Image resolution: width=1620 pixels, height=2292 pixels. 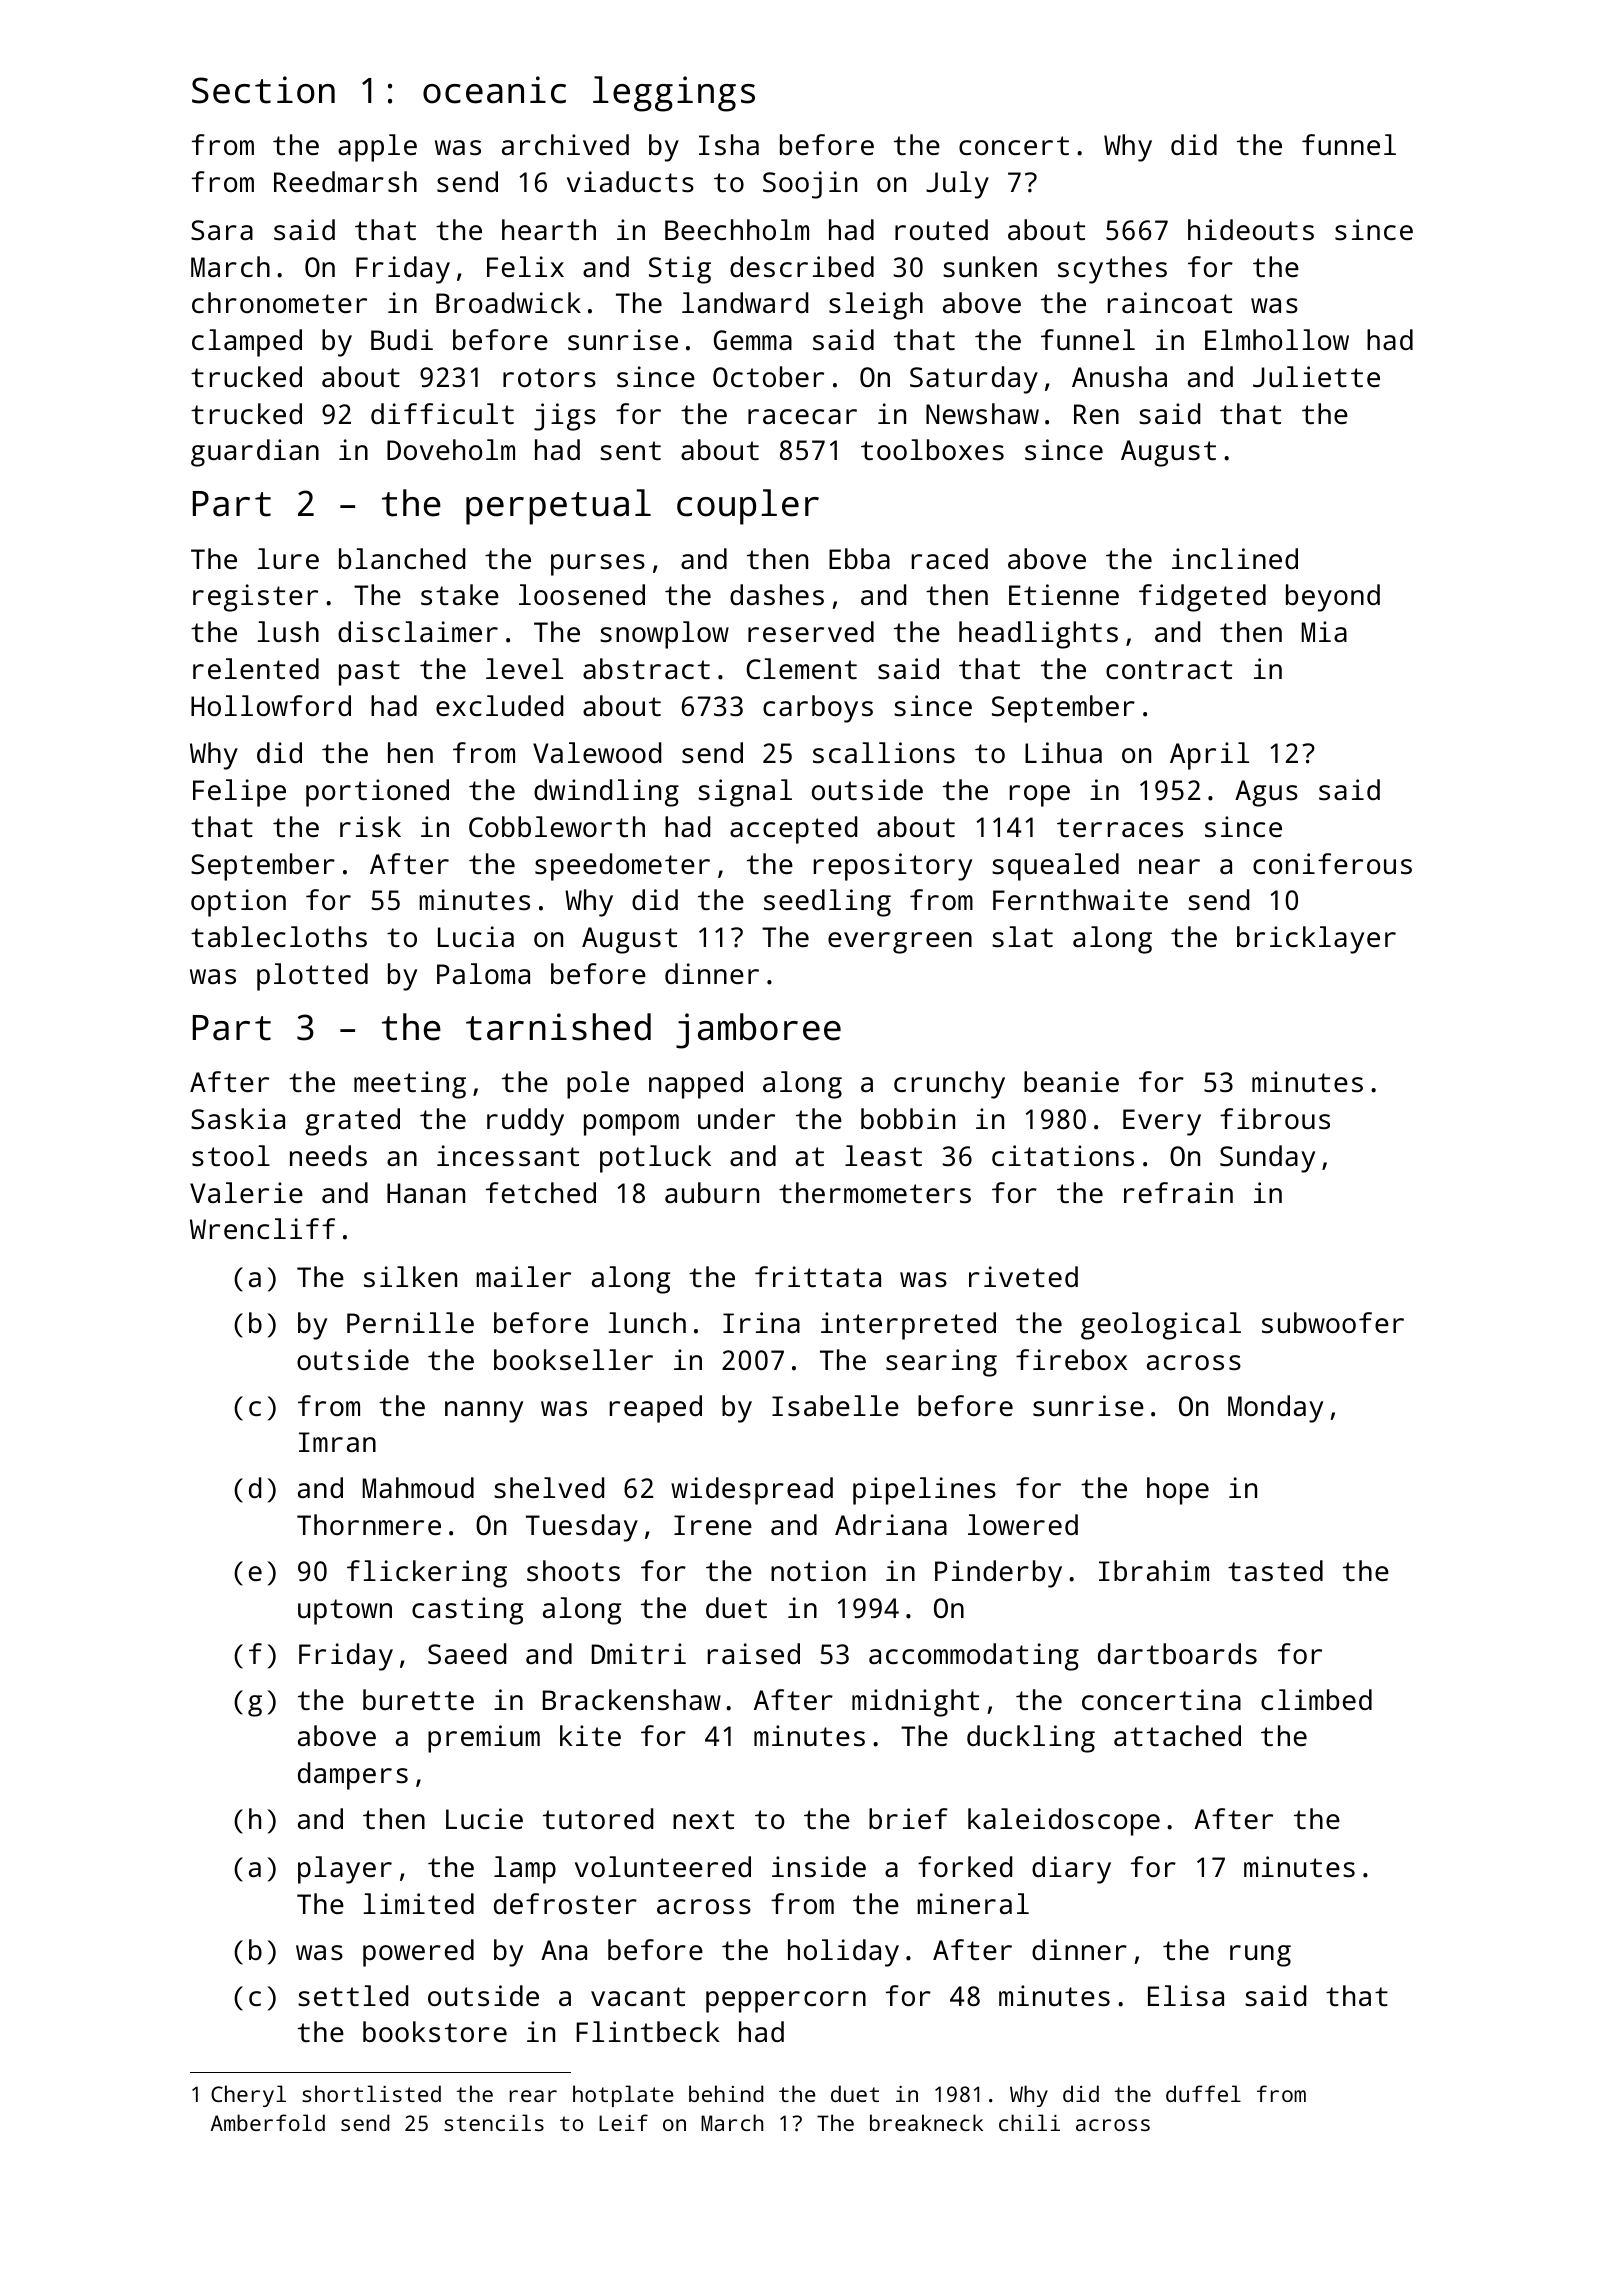 What do you see at coordinates (623, 2122) in the page?
I see `Leif` at bounding box center [623, 2122].
